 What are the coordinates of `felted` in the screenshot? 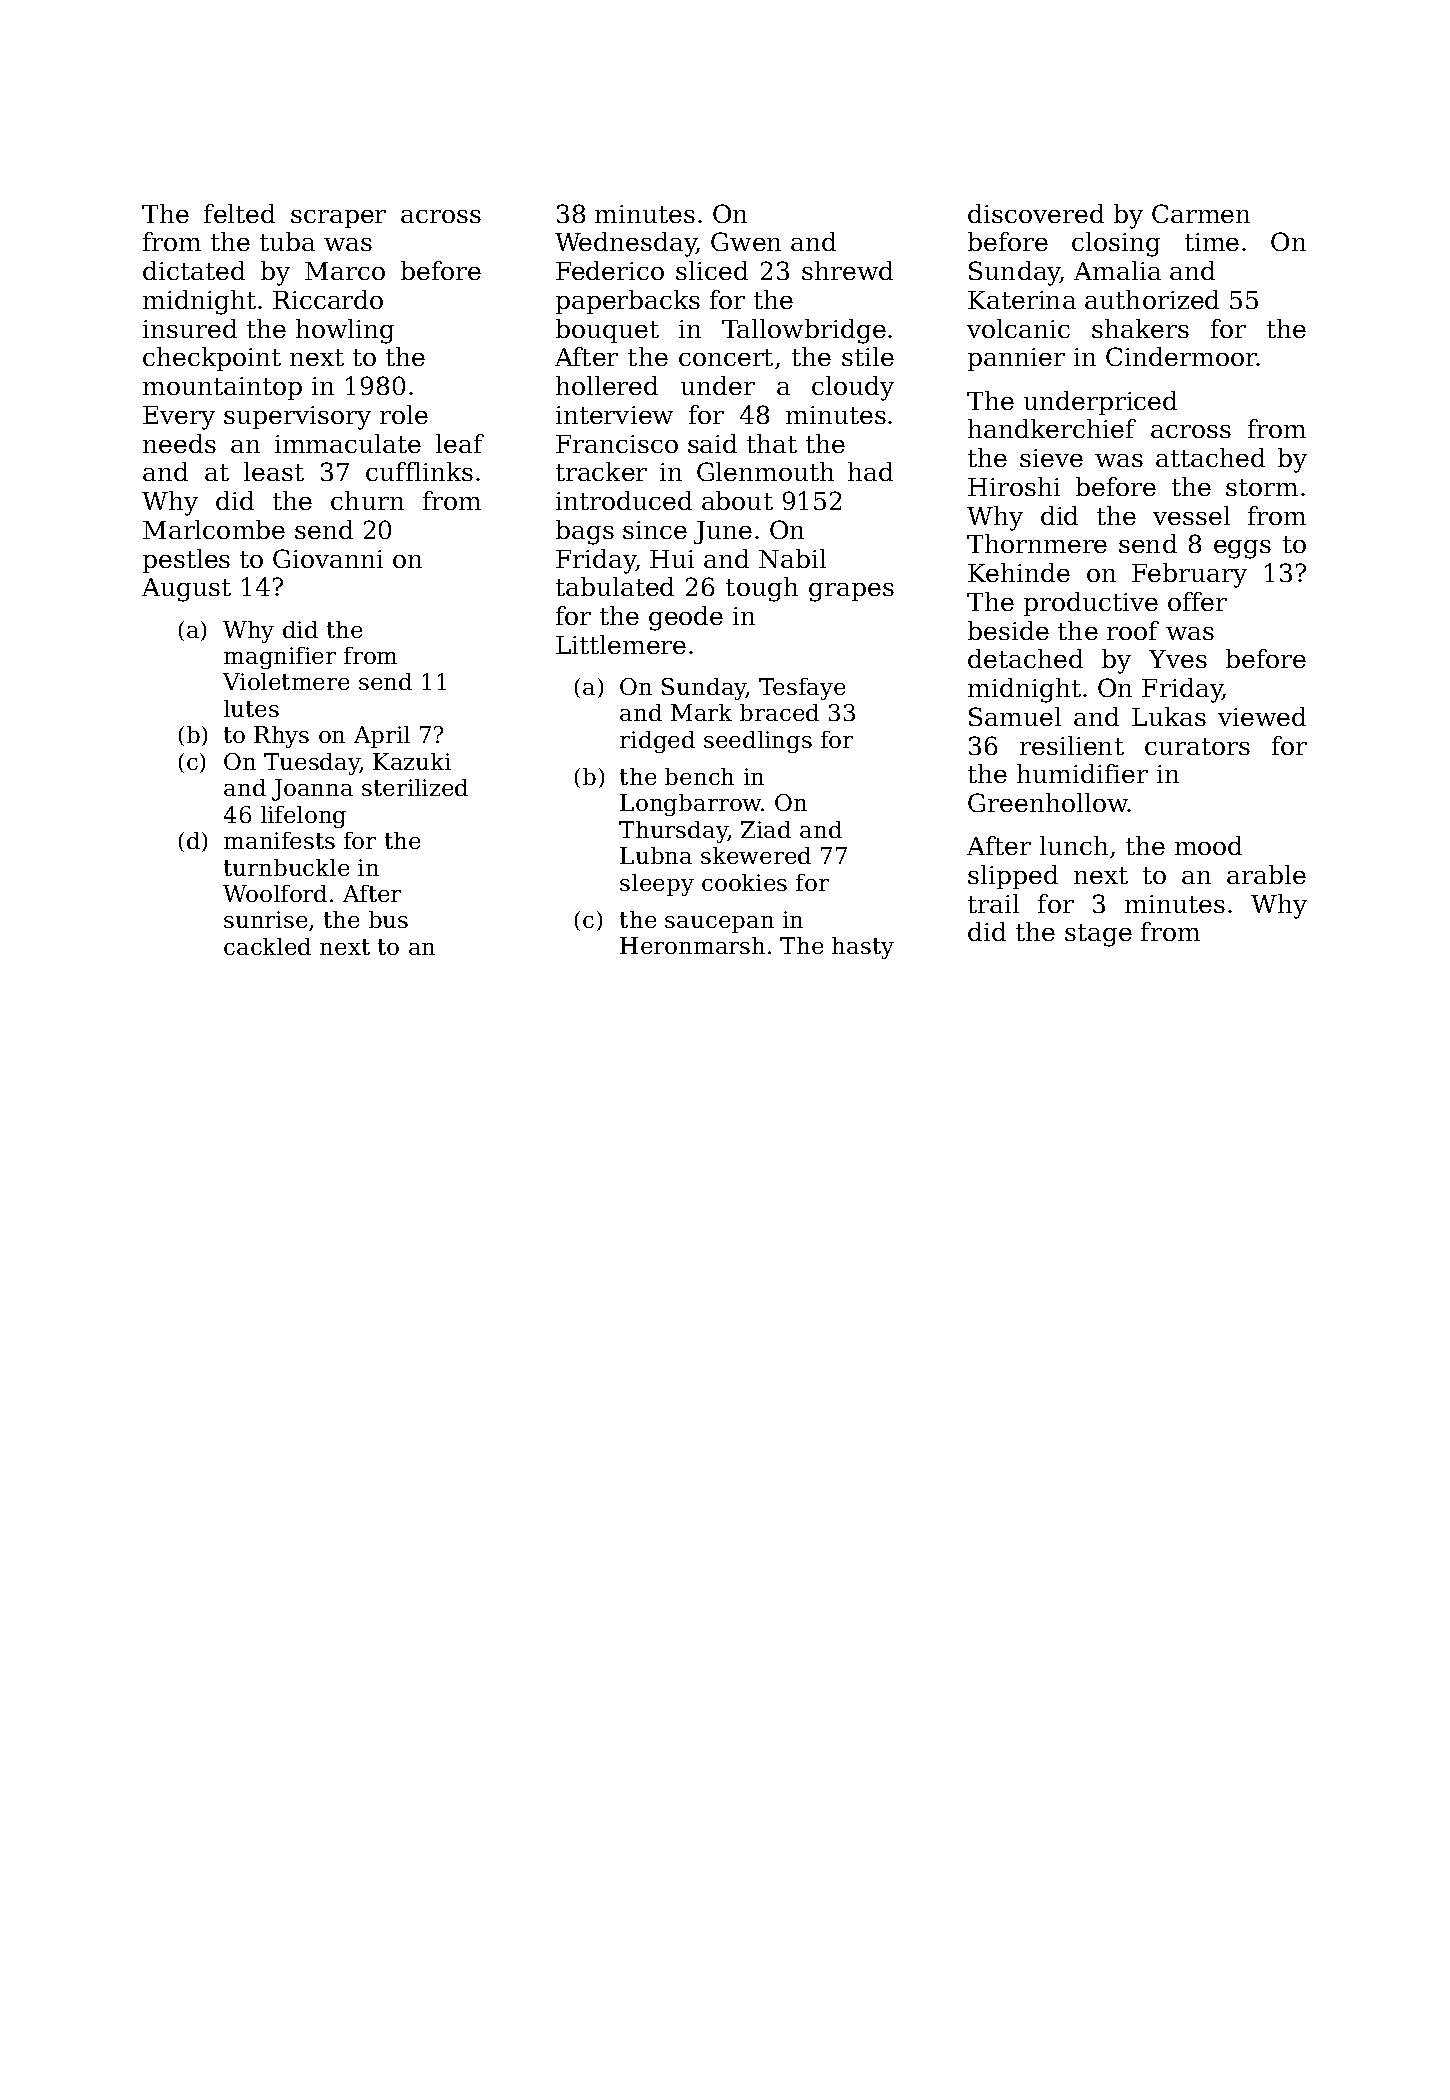 It's located at (239, 213).
